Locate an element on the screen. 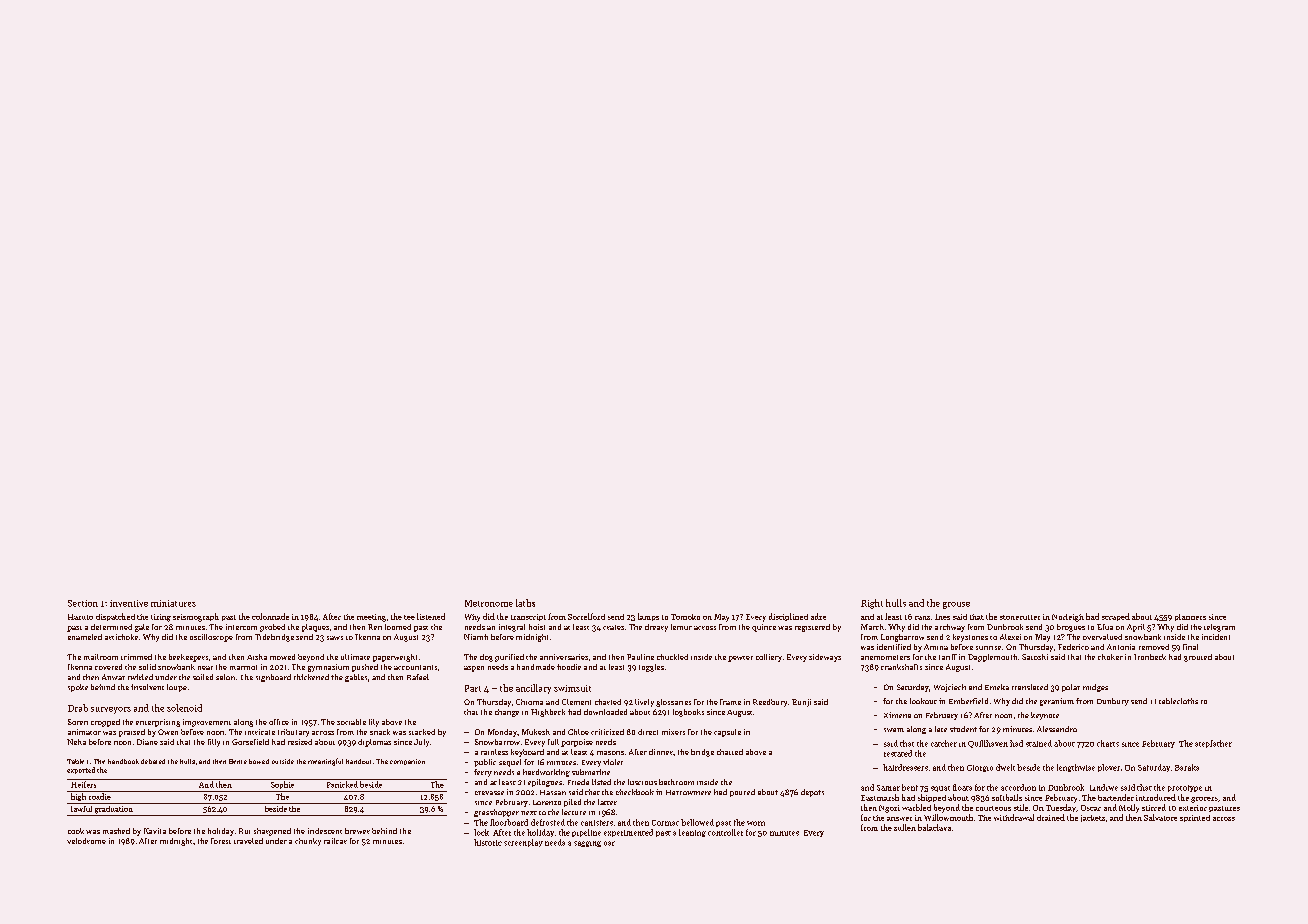 Image resolution: width=1308 pixels, height=924 pixels. trimmed is located at coordinates (136, 657).
